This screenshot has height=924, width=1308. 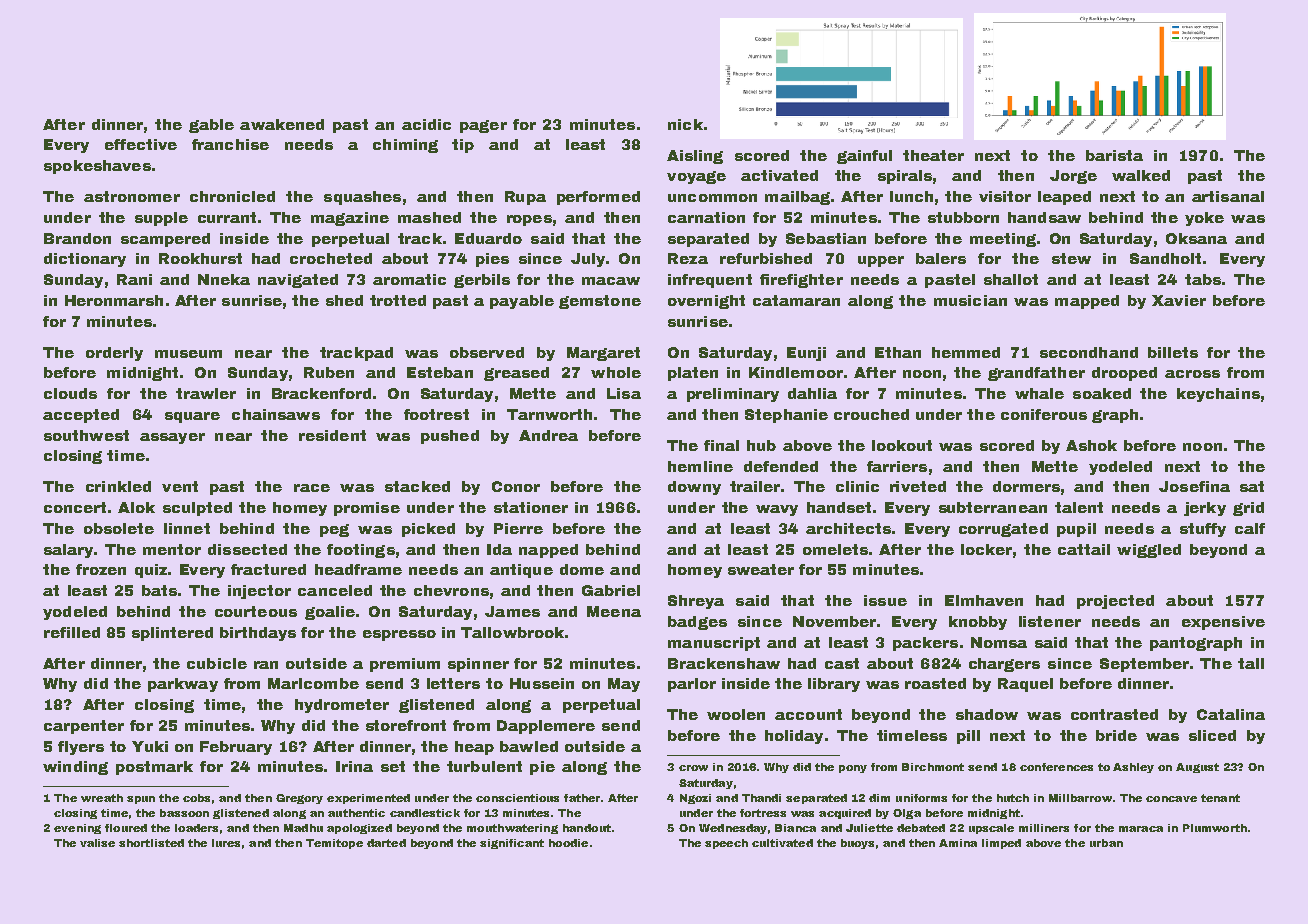 What do you see at coordinates (693, 374) in the screenshot?
I see `platen` at bounding box center [693, 374].
